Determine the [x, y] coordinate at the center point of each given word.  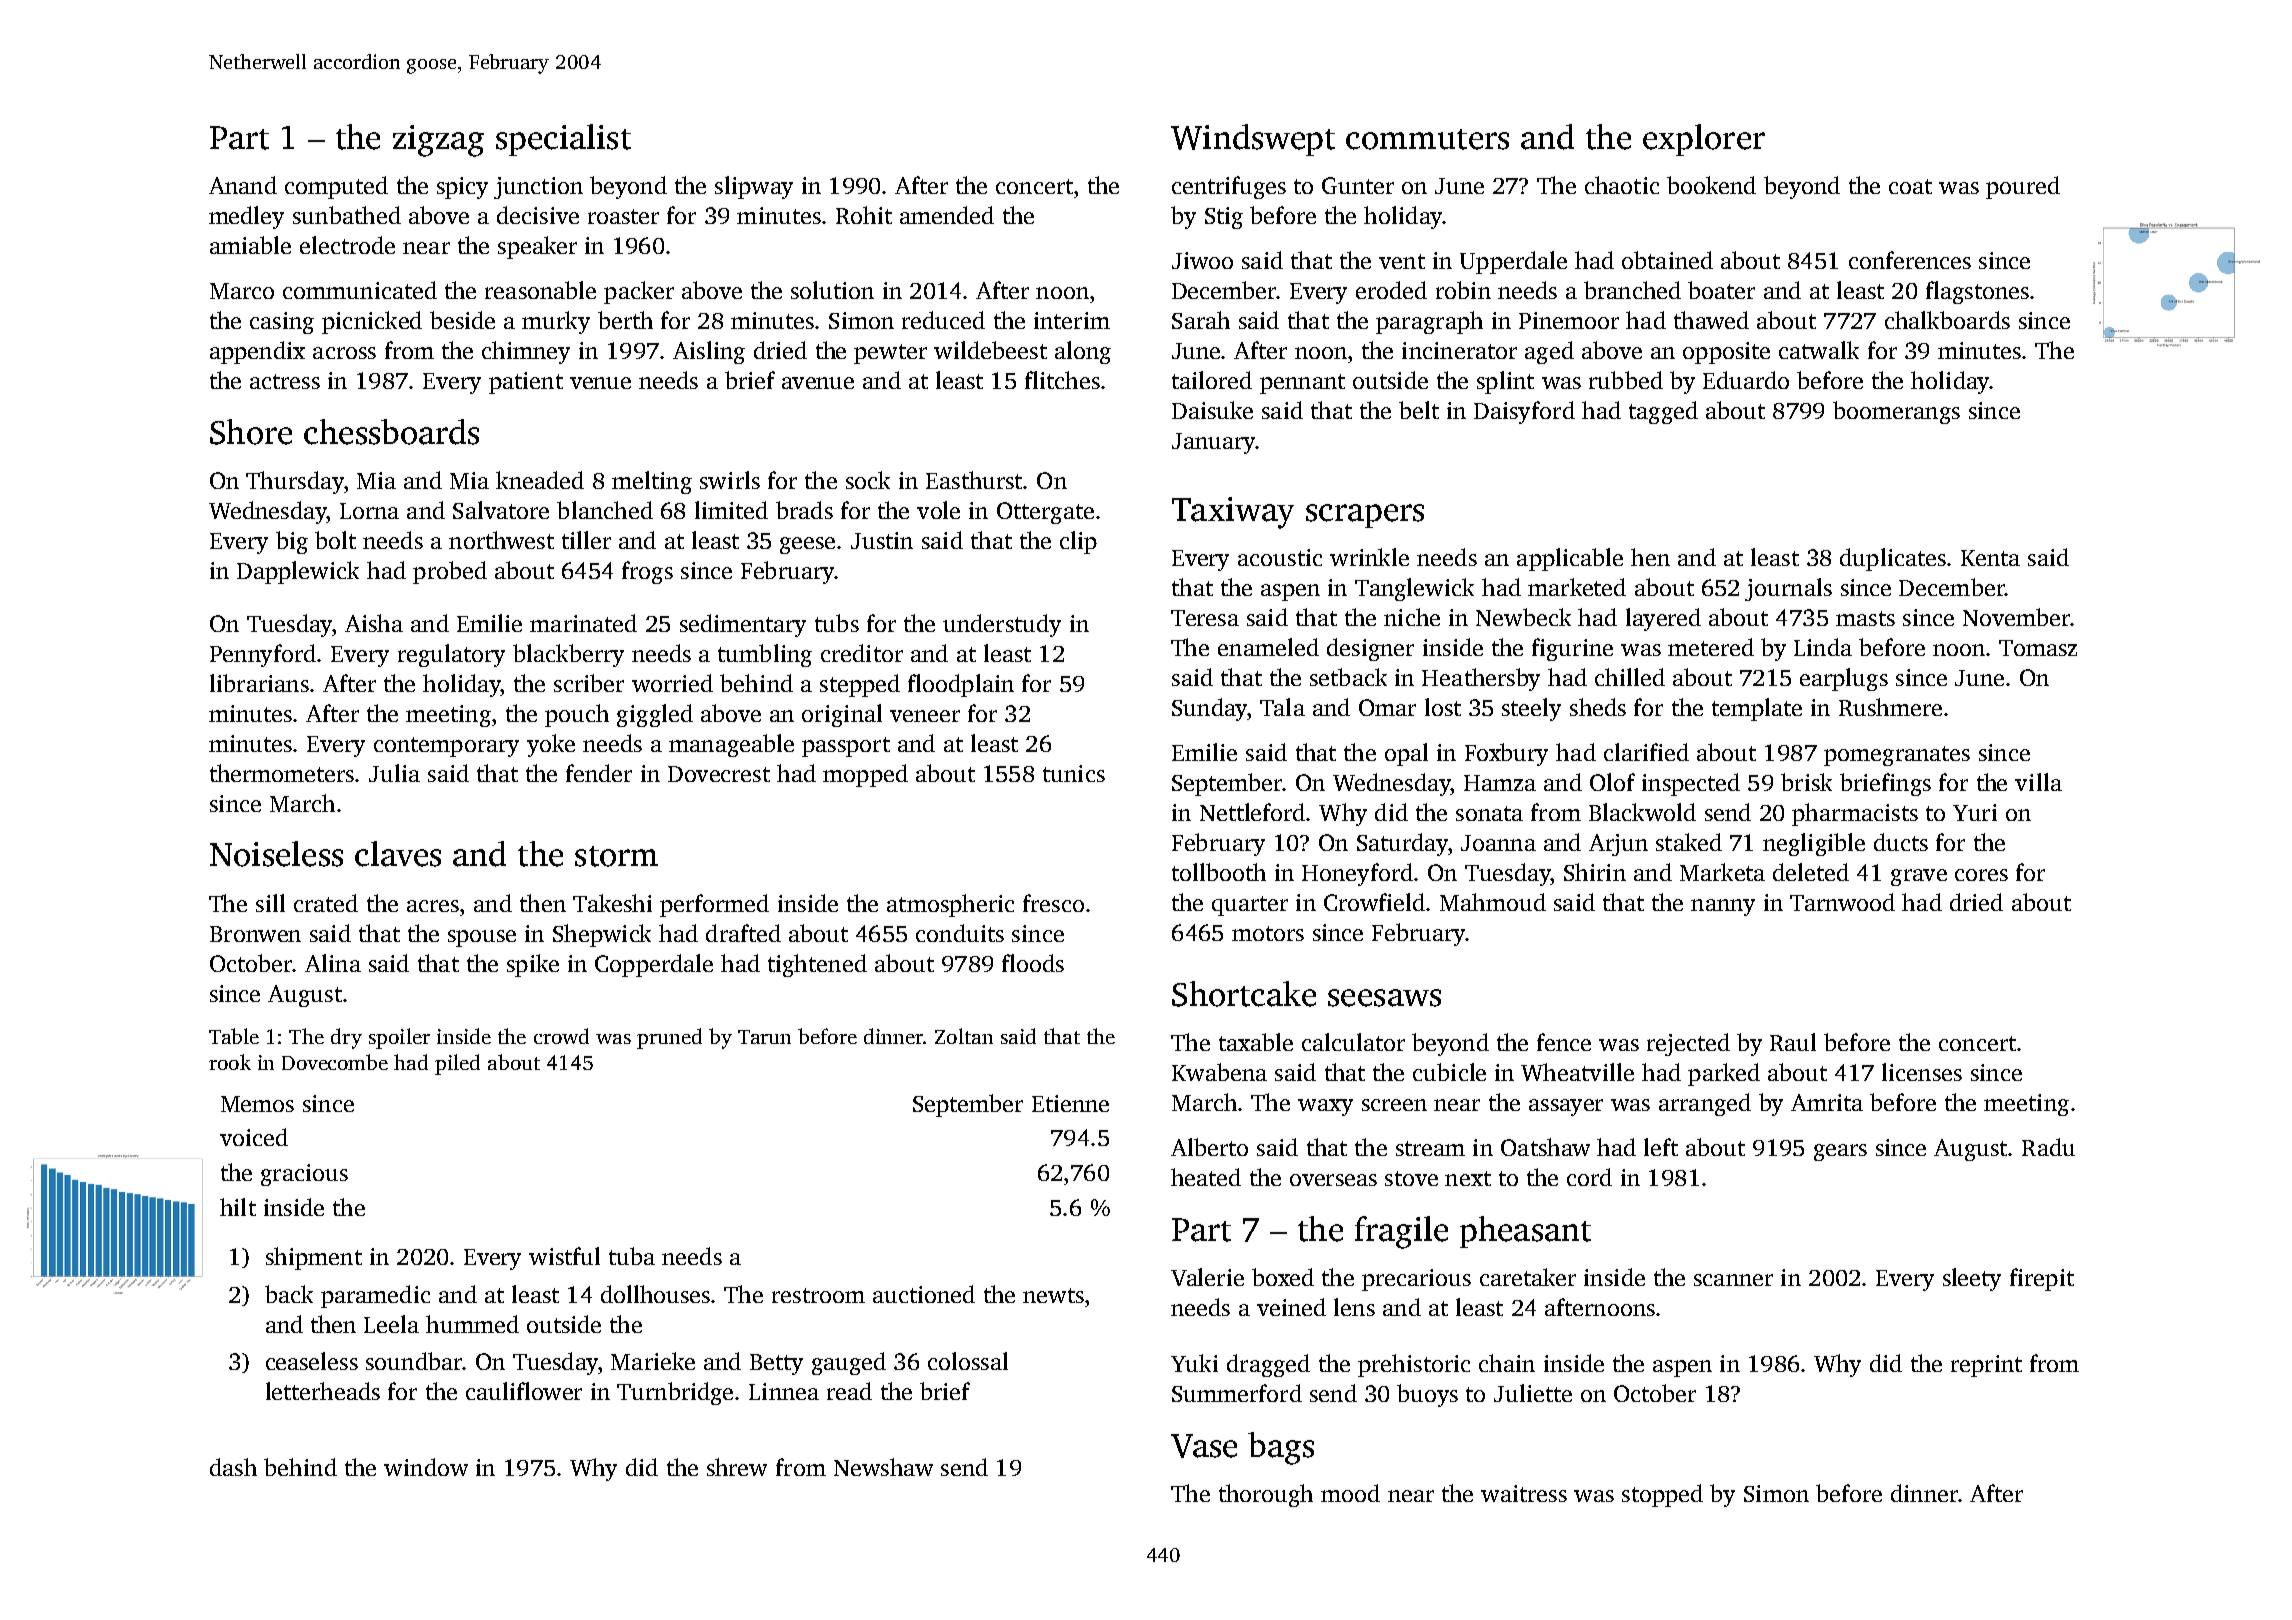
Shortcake [1244, 994]
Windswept [1253, 140]
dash [233, 1467]
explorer [1704, 140]
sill [270, 903]
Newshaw [883, 1467]
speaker [537, 247]
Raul [1793, 1042]
